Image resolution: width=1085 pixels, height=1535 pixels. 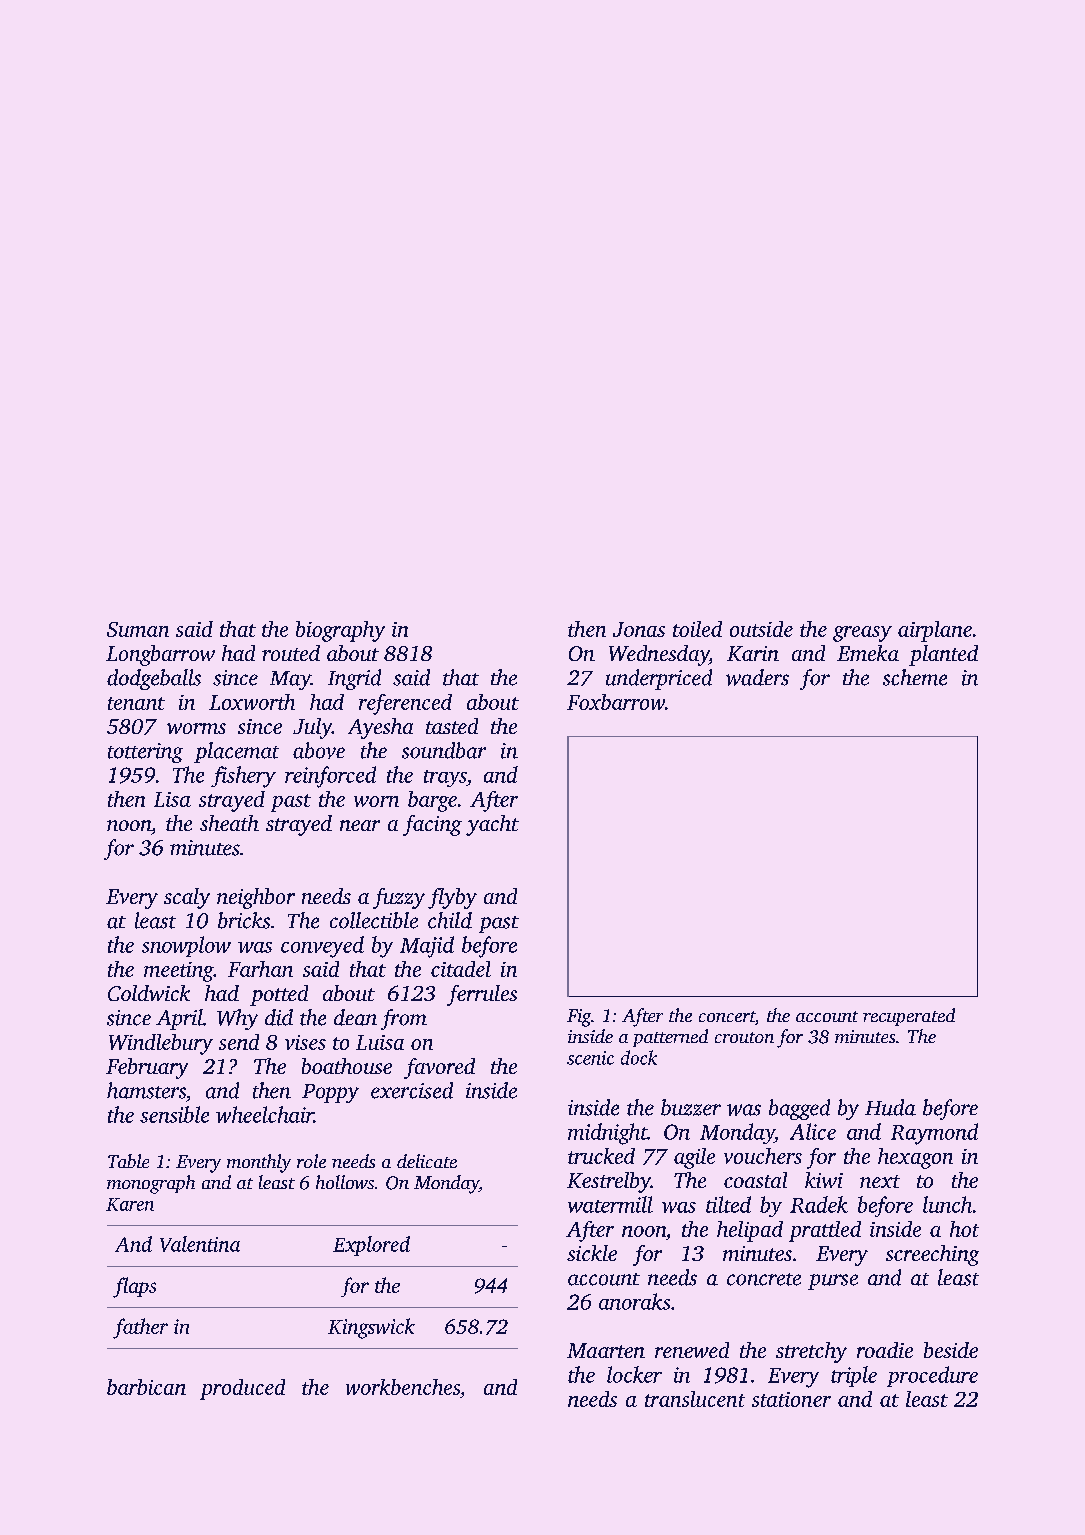 I want to click on scenic, so click(x=590, y=1058).
